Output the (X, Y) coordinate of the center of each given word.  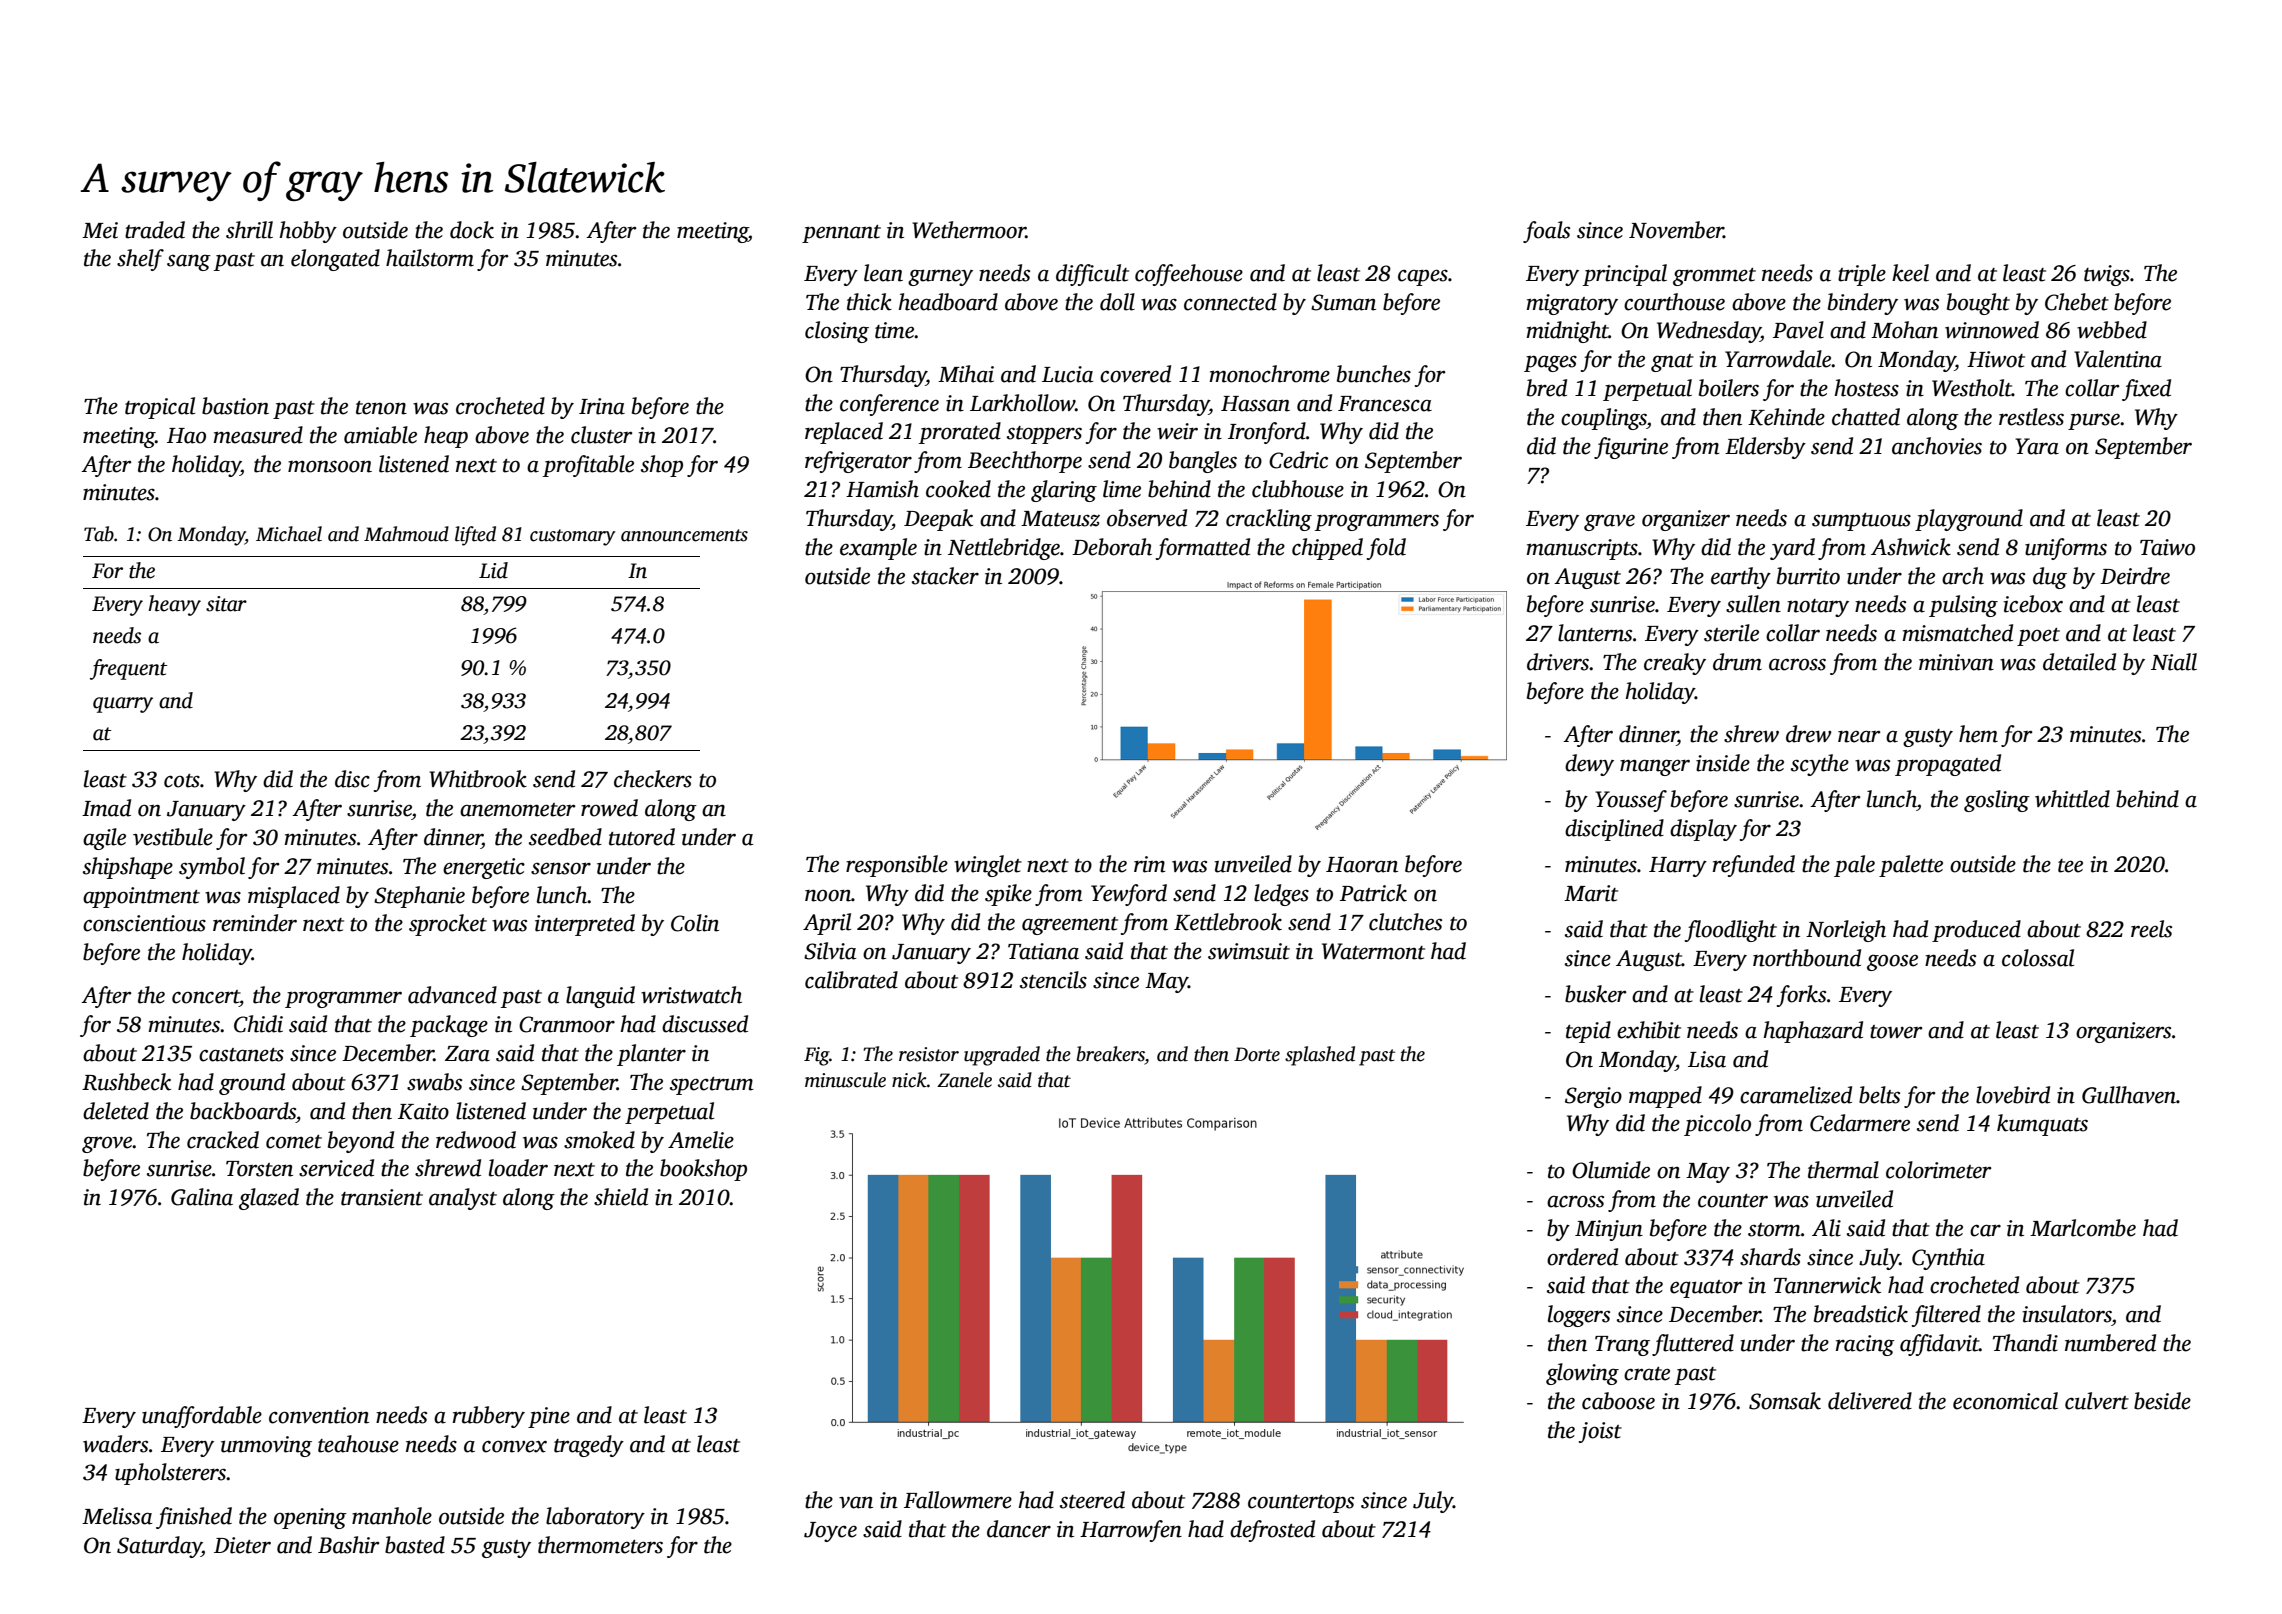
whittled (2072, 799)
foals (1546, 232)
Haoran (1362, 865)
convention (319, 1415)
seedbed (565, 837)
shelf (140, 260)
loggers (1579, 1316)
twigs (2107, 275)
